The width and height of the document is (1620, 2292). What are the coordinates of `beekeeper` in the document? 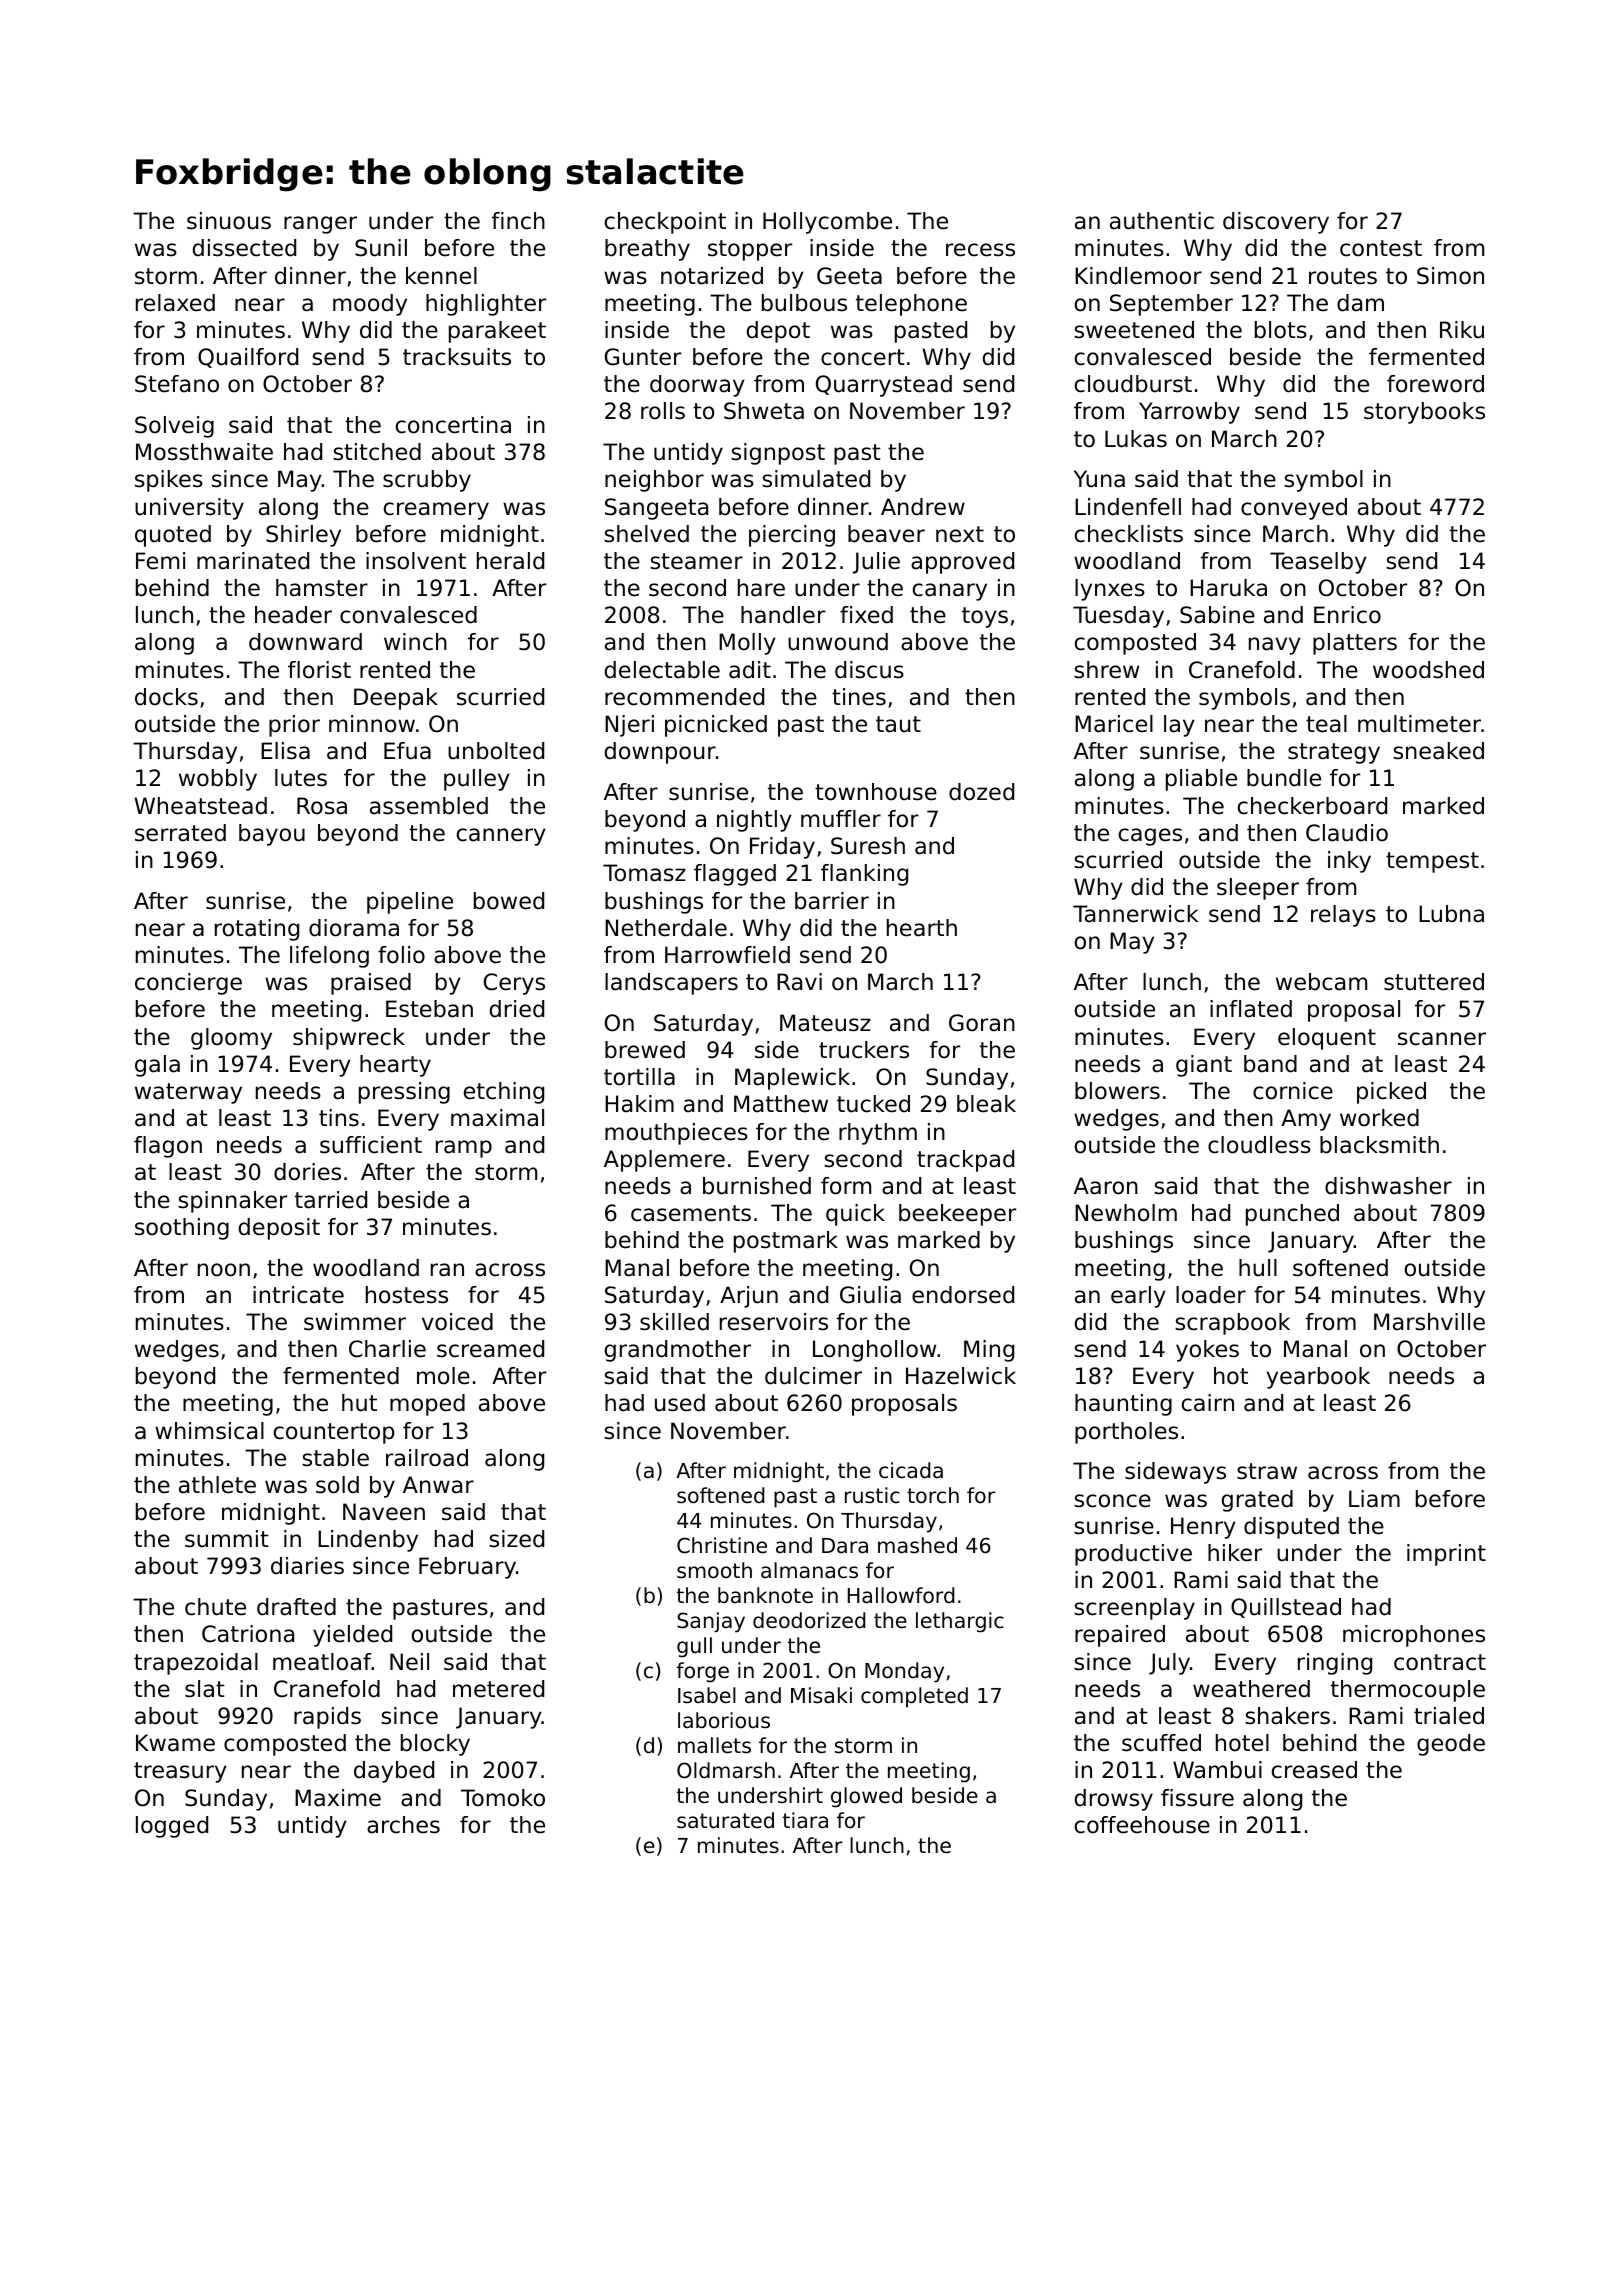 It's located at (957, 1215).
